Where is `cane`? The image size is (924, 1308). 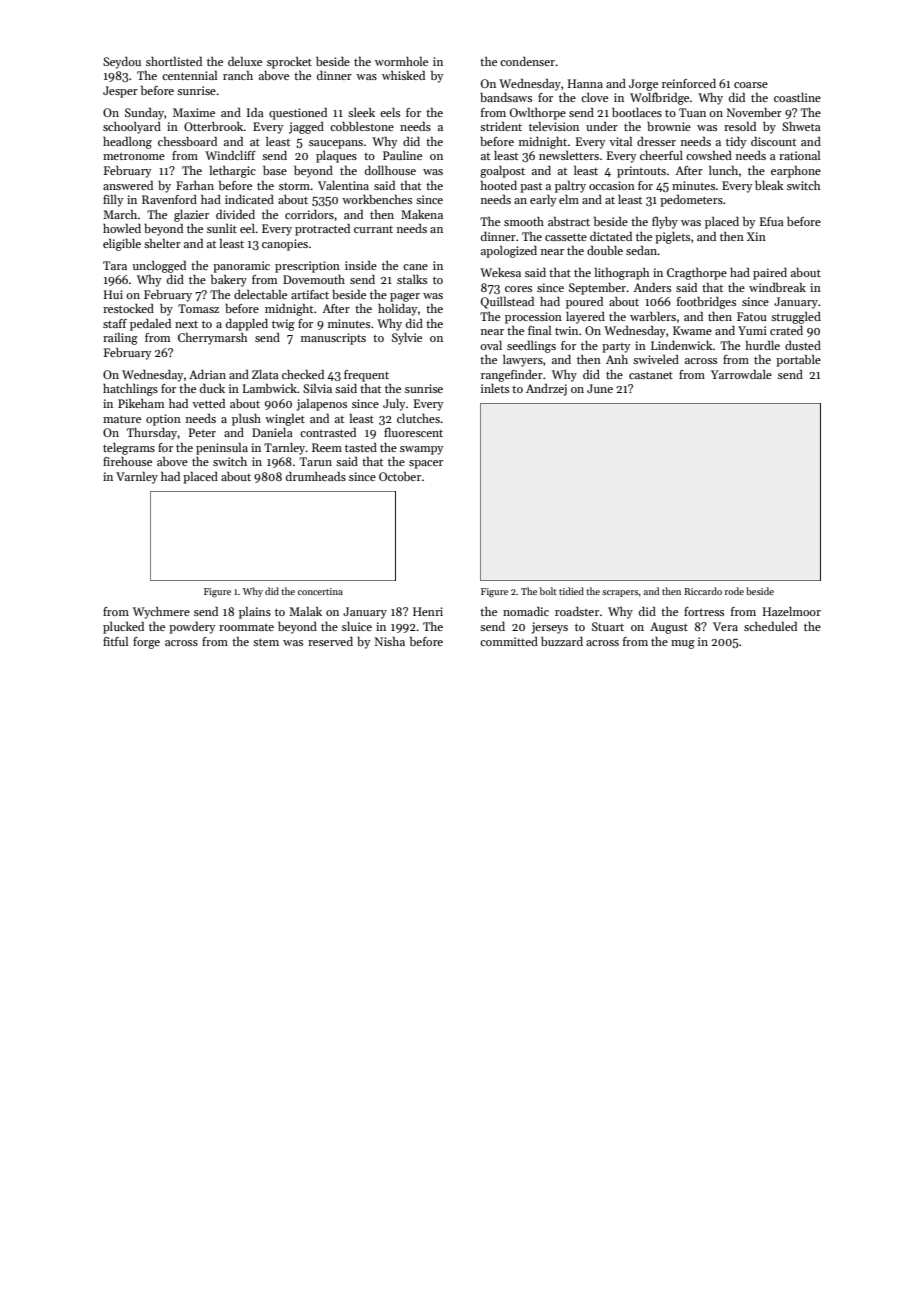 cane is located at coordinates (415, 267).
